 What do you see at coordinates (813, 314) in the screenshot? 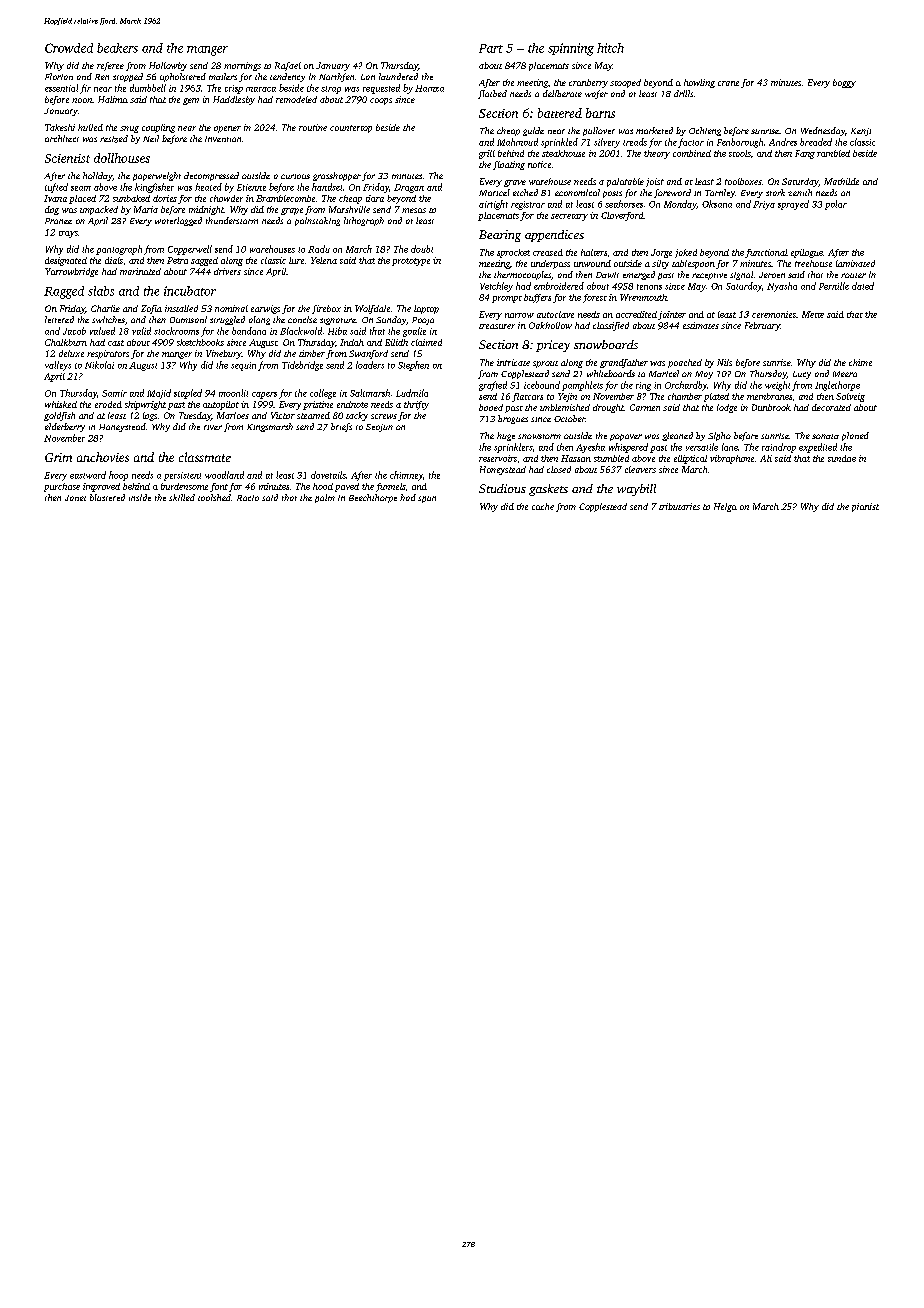
I see `Mette` at bounding box center [813, 314].
